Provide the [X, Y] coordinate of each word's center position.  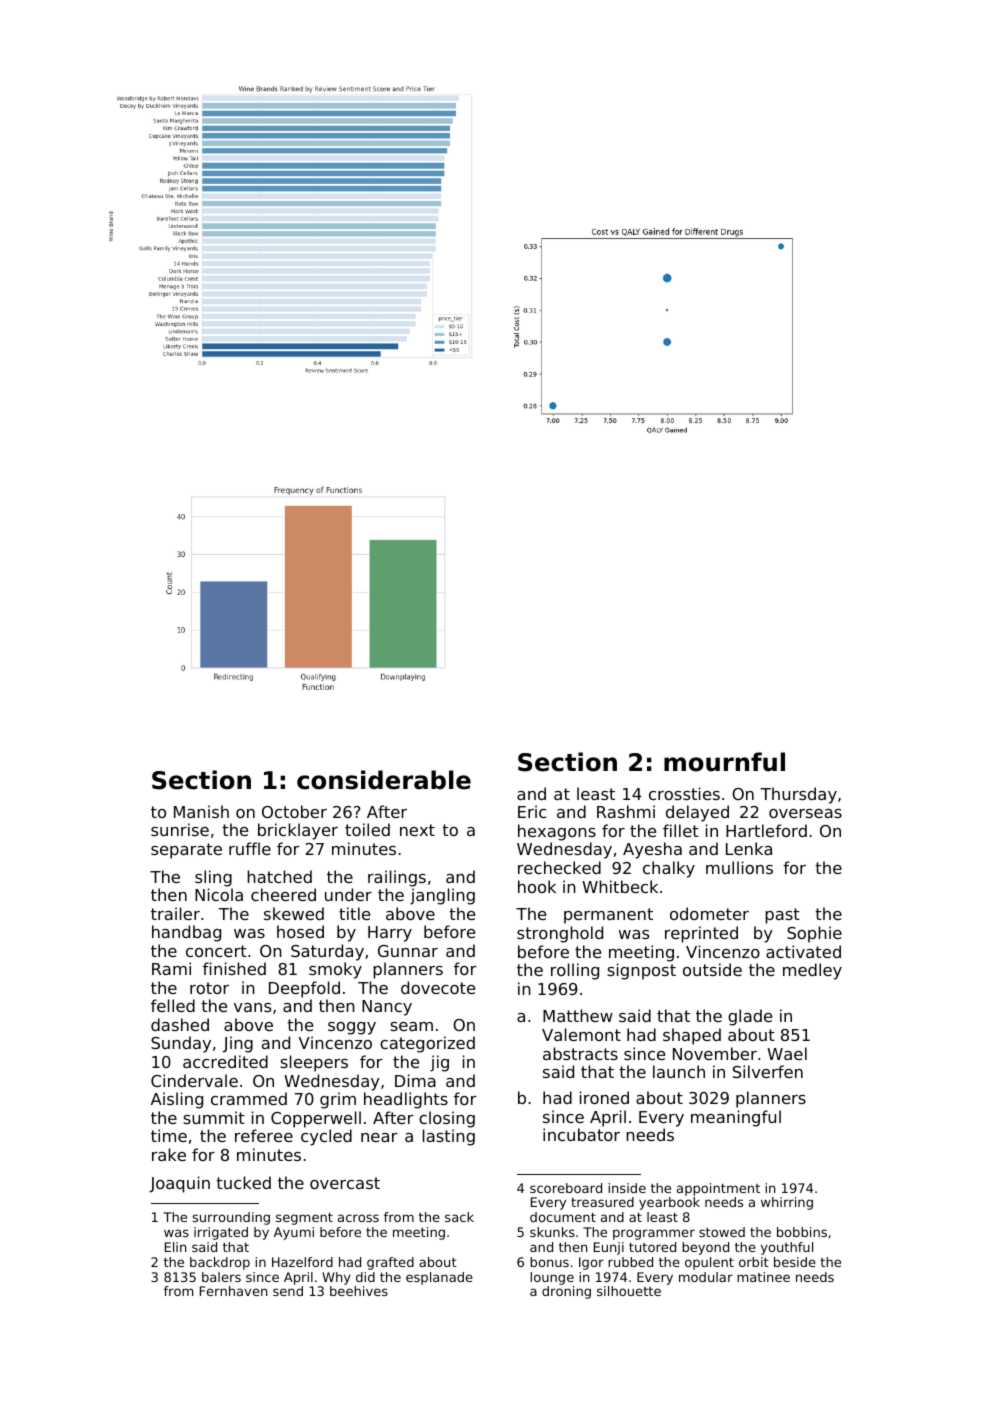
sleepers [314, 1063]
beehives [359, 1291]
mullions [739, 867]
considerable [384, 780]
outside [712, 969]
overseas [805, 813]
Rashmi [626, 811]
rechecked [559, 867]
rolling [575, 971]
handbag [186, 933]
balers [221, 1277]
